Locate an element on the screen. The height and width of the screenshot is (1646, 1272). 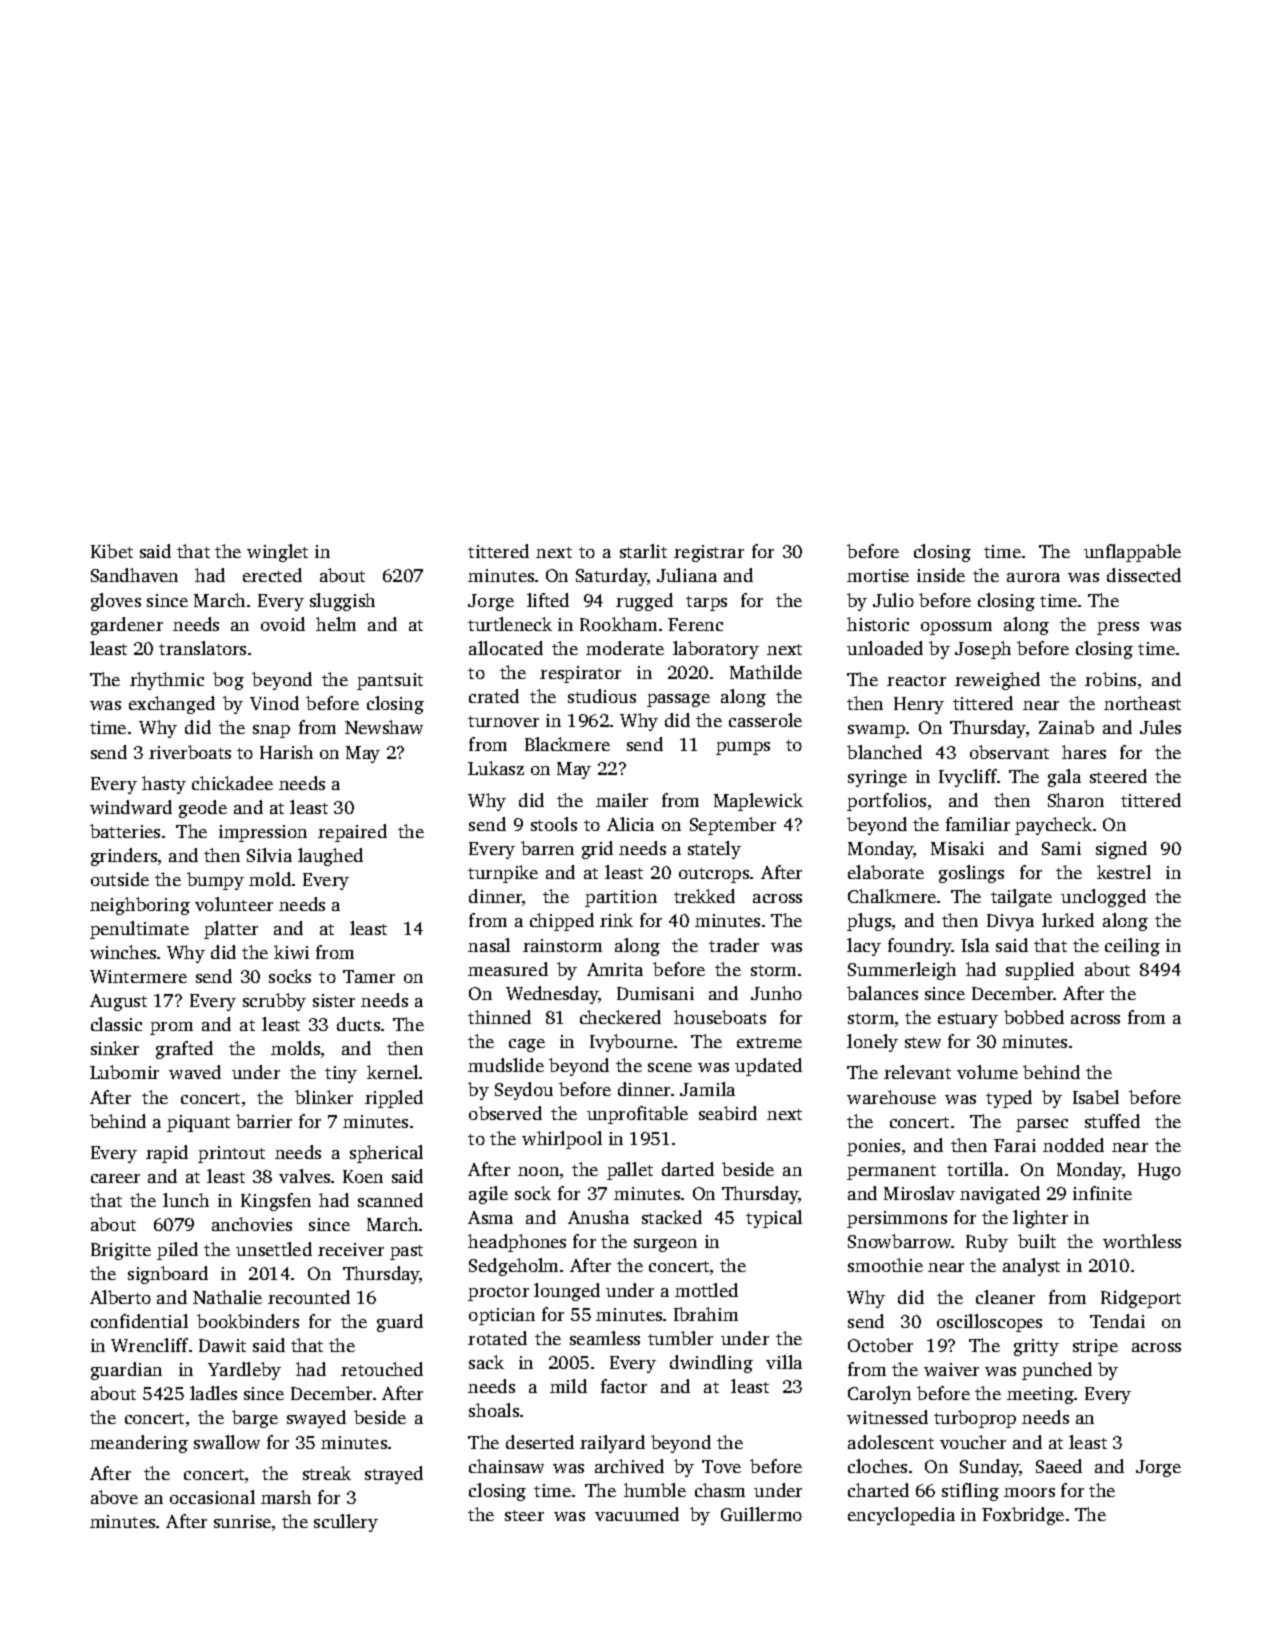
nasal is located at coordinates (489, 945).
